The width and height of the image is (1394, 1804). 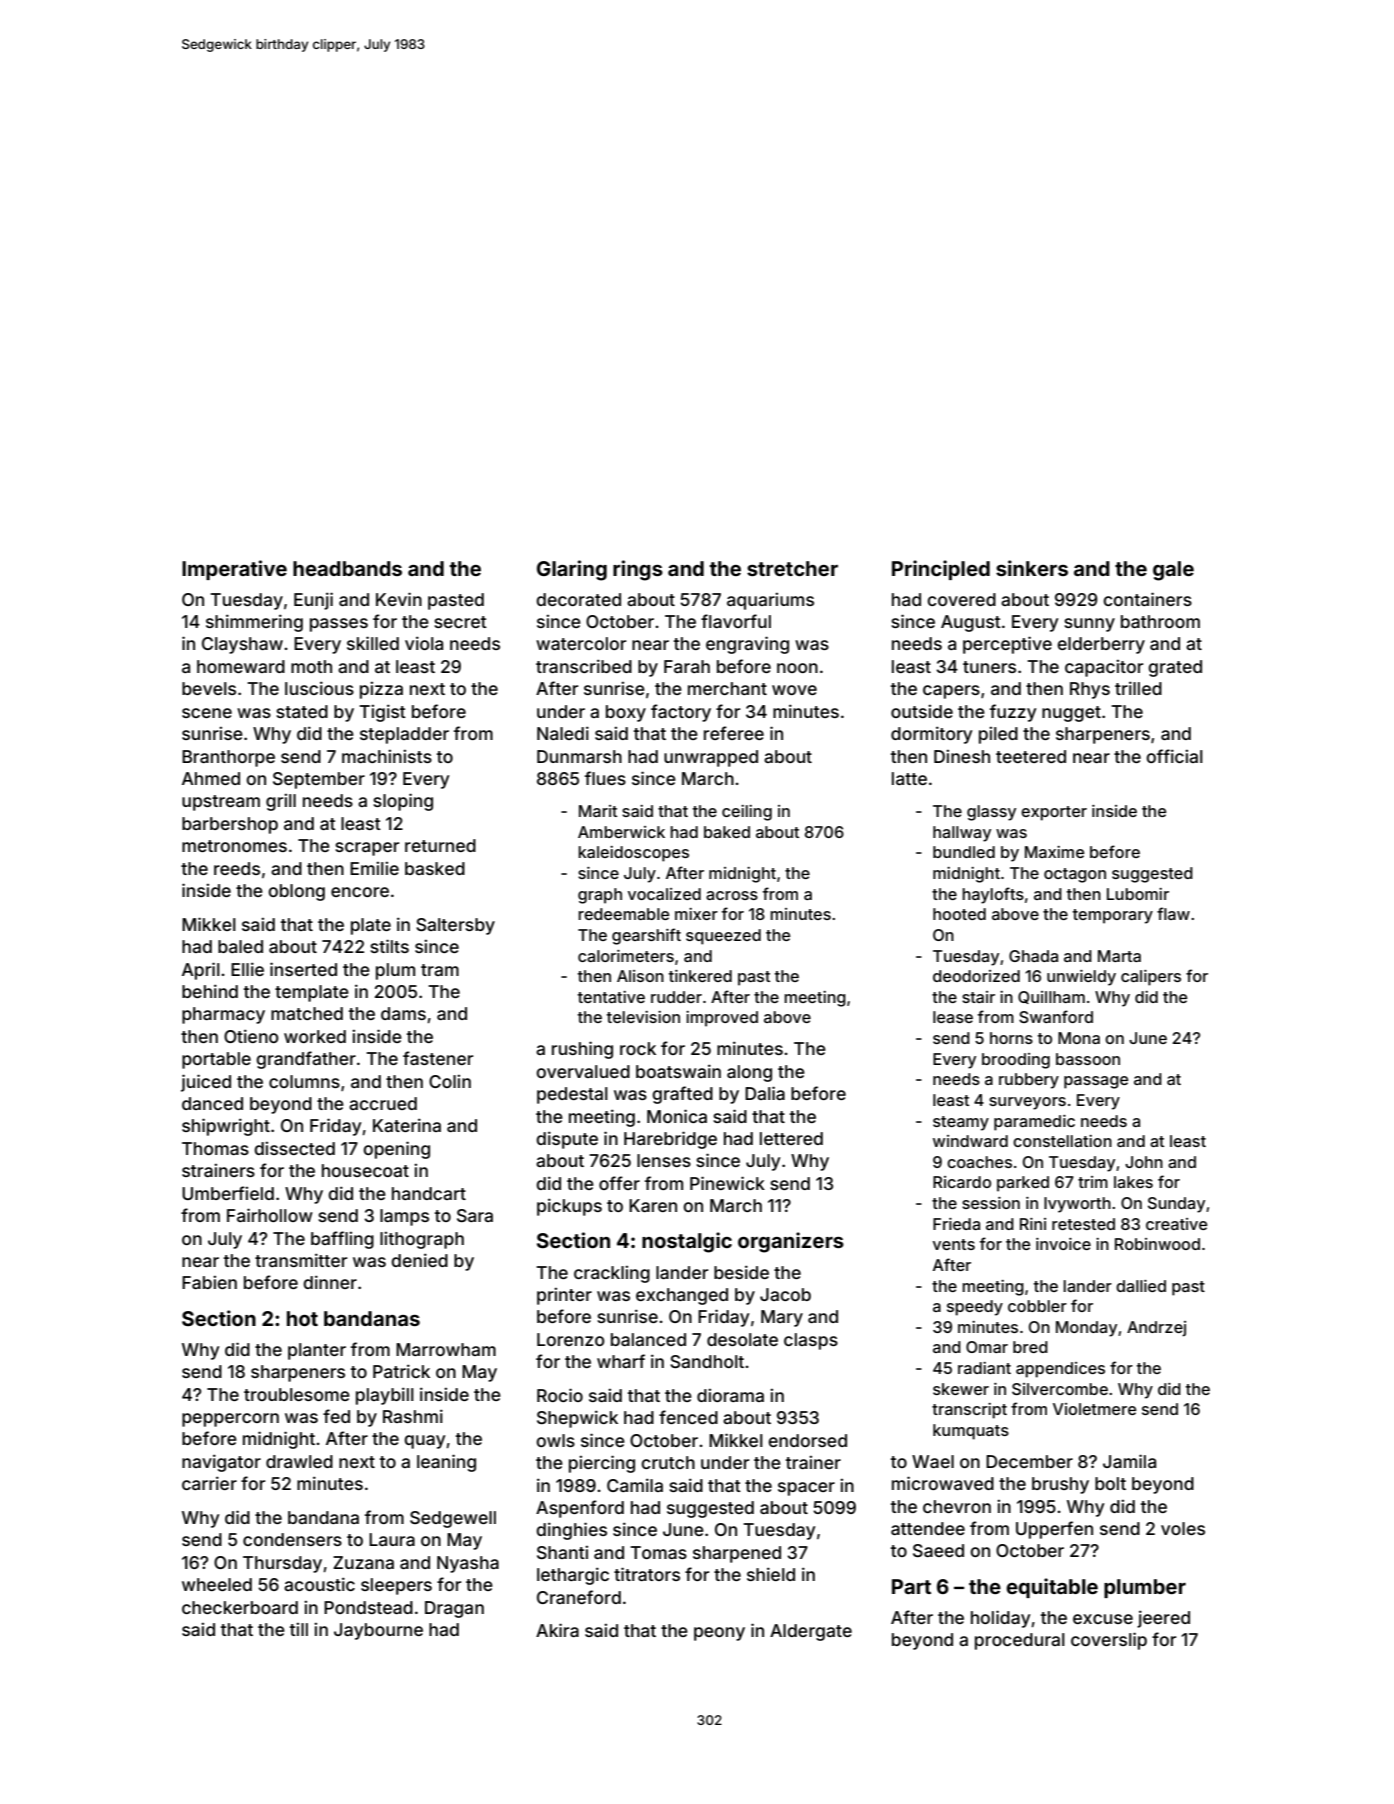 I want to click on Sedgewell, so click(x=453, y=1519).
